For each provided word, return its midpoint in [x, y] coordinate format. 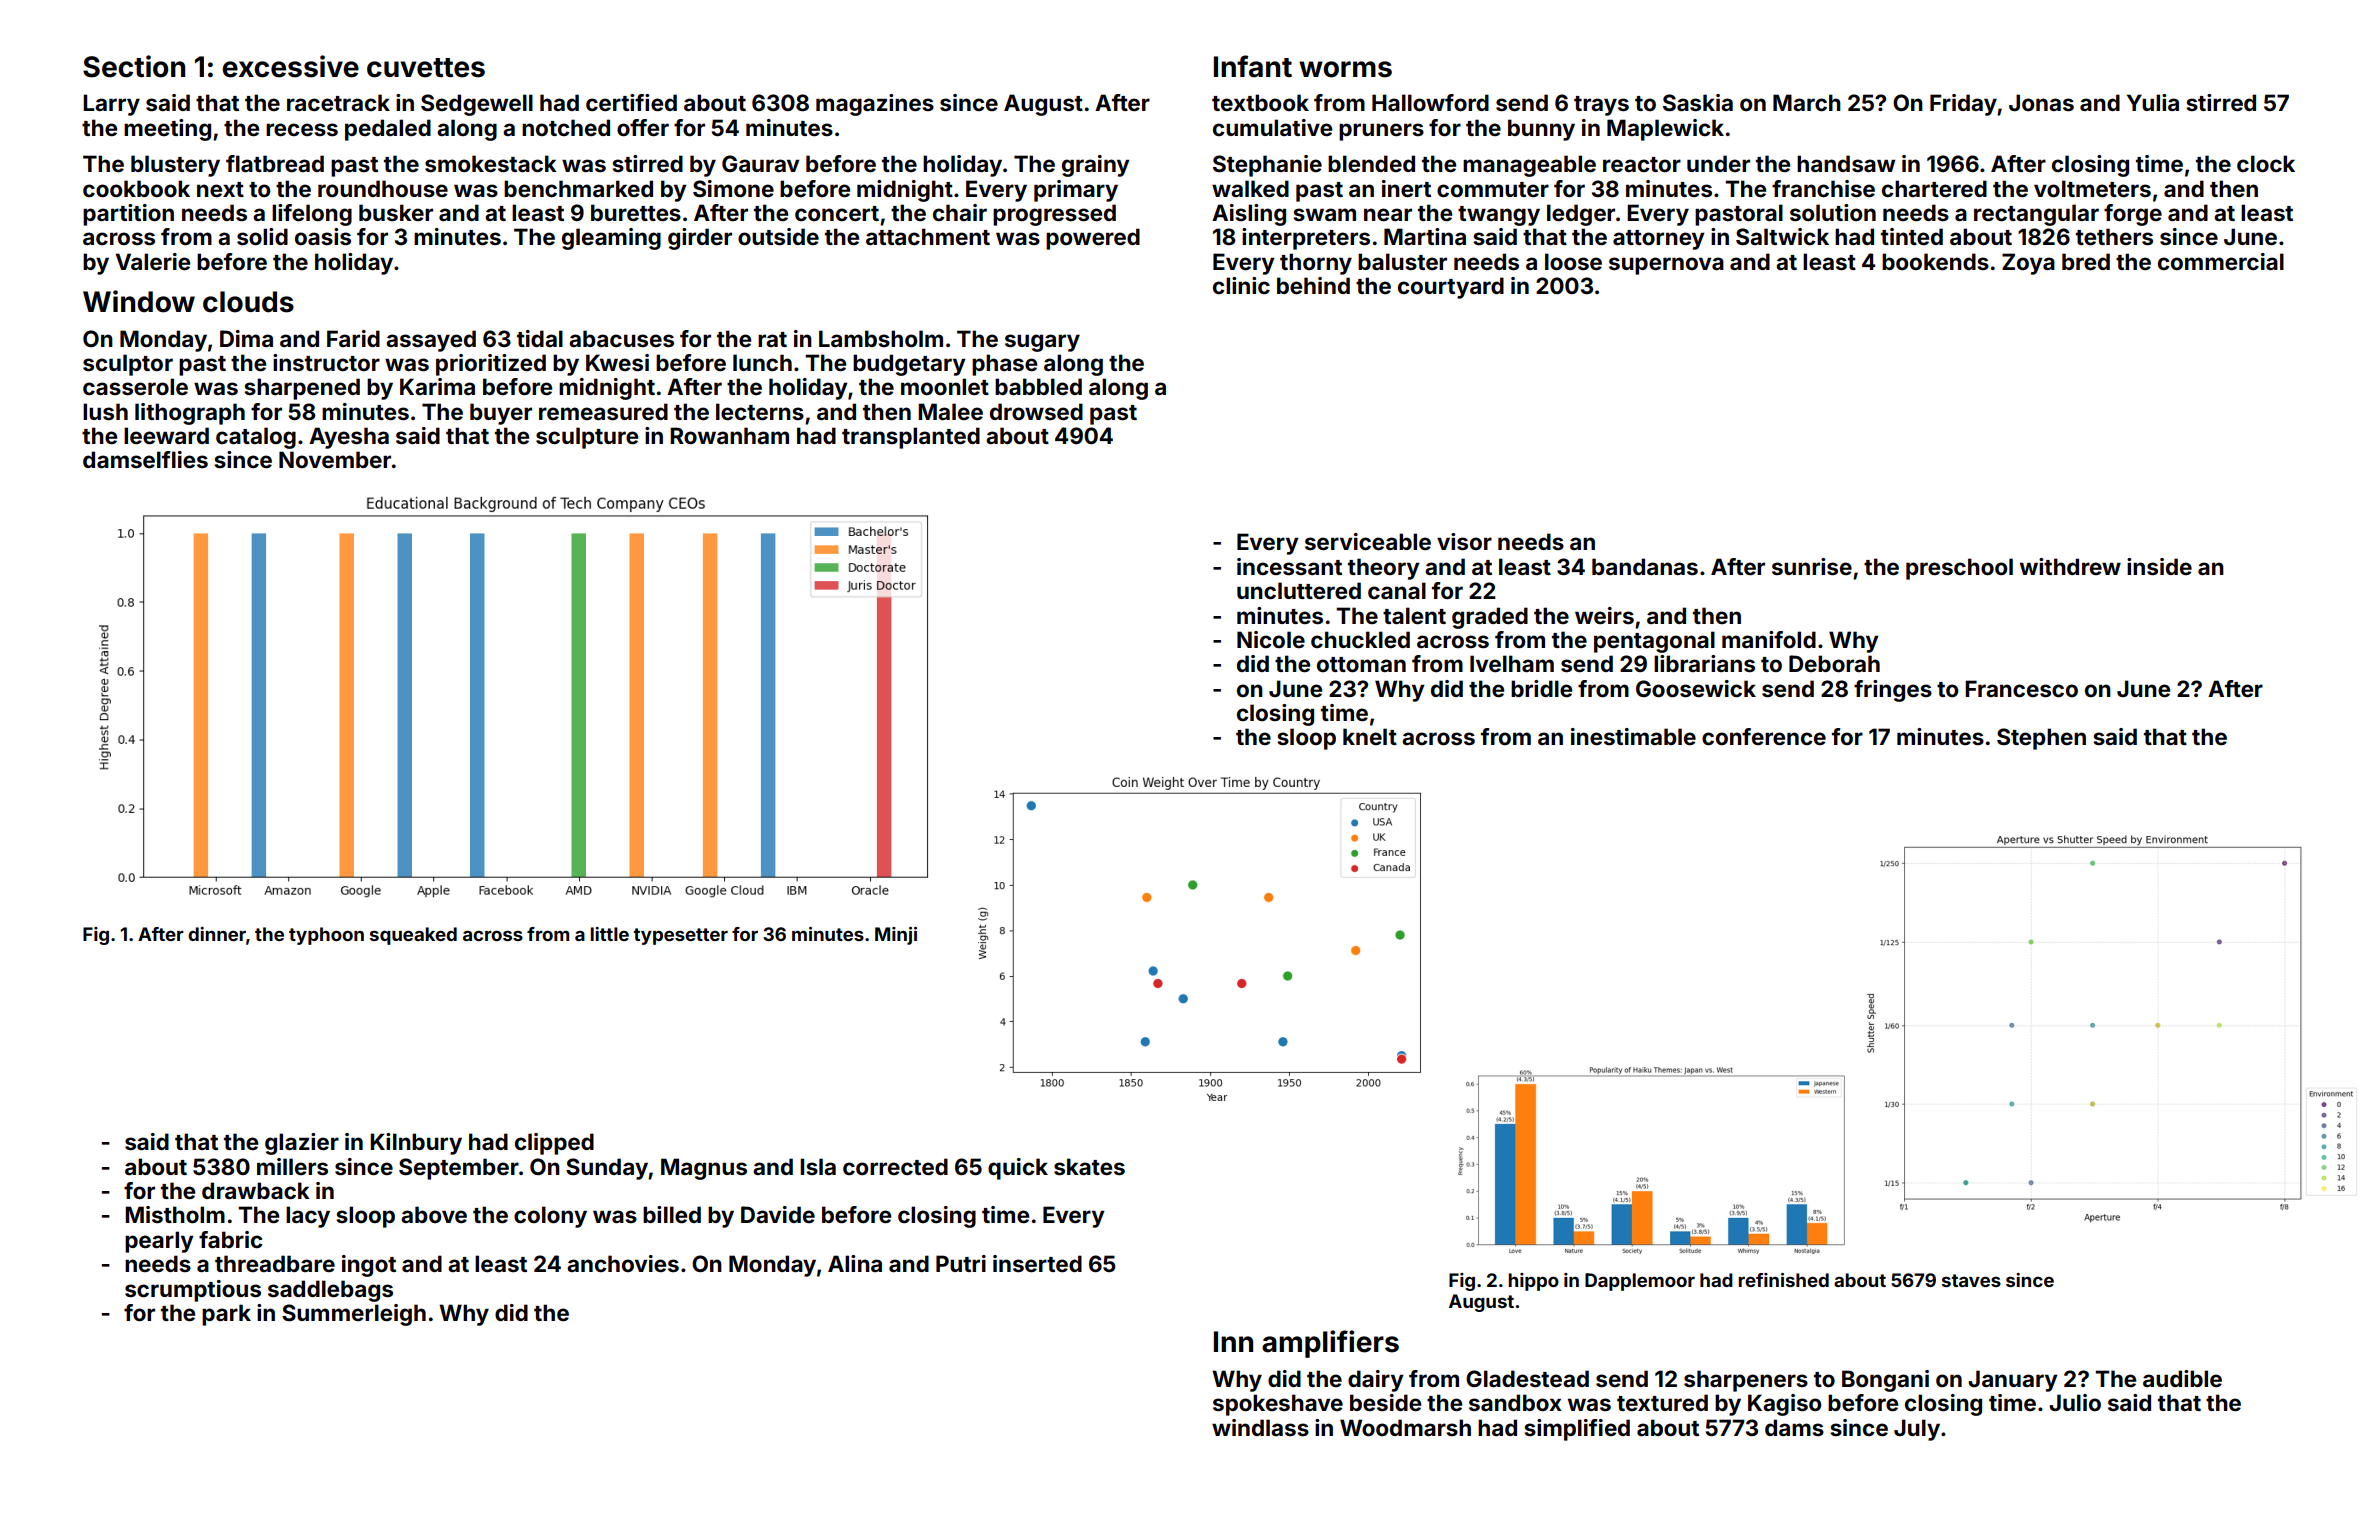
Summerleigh [354, 1315]
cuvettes [426, 68]
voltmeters [2092, 188]
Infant [1253, 66]
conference [1764, 736]
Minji [896, 936]
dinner [217, 934]
